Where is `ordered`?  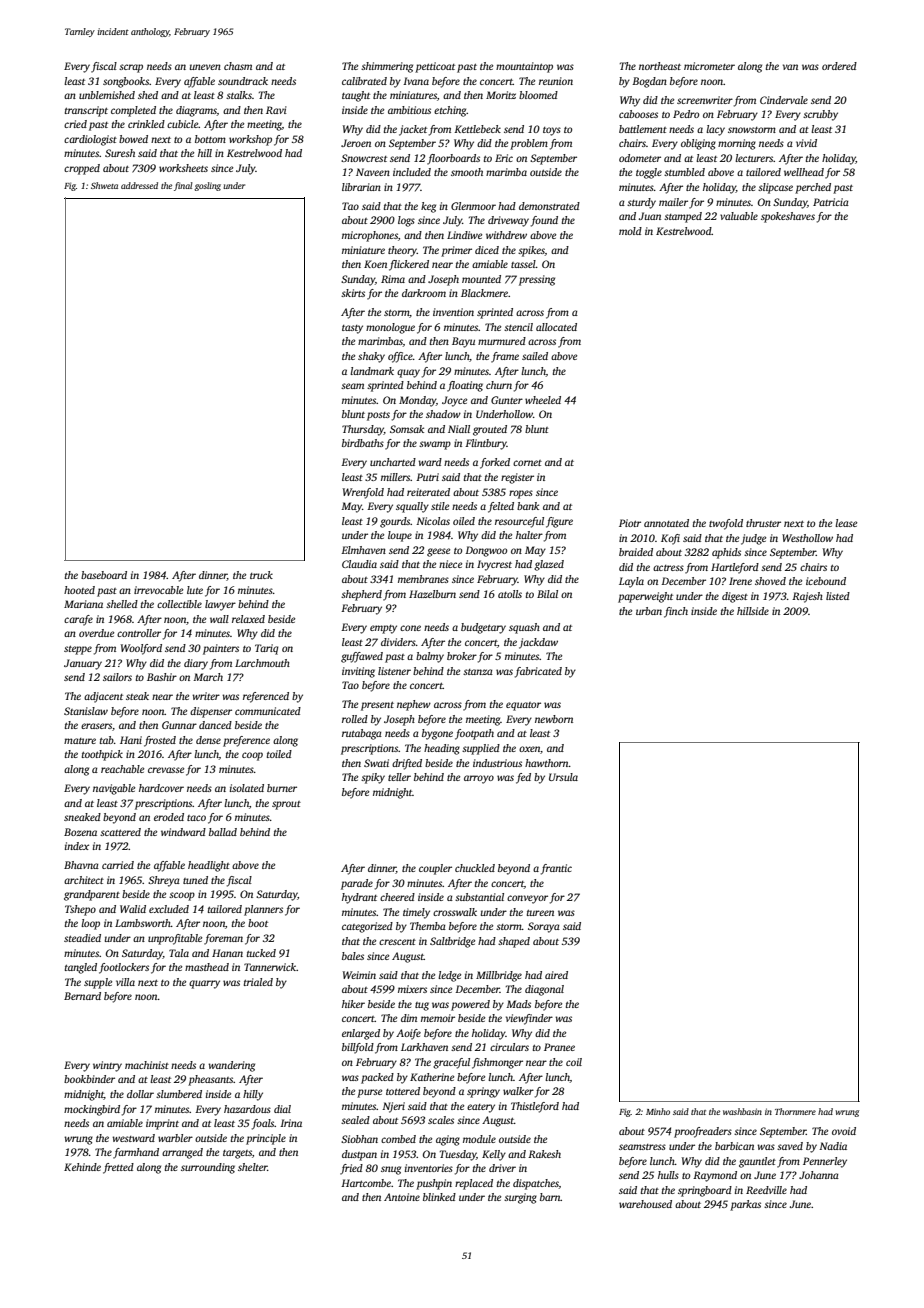
ordered is located at coordinates (839, 66).
